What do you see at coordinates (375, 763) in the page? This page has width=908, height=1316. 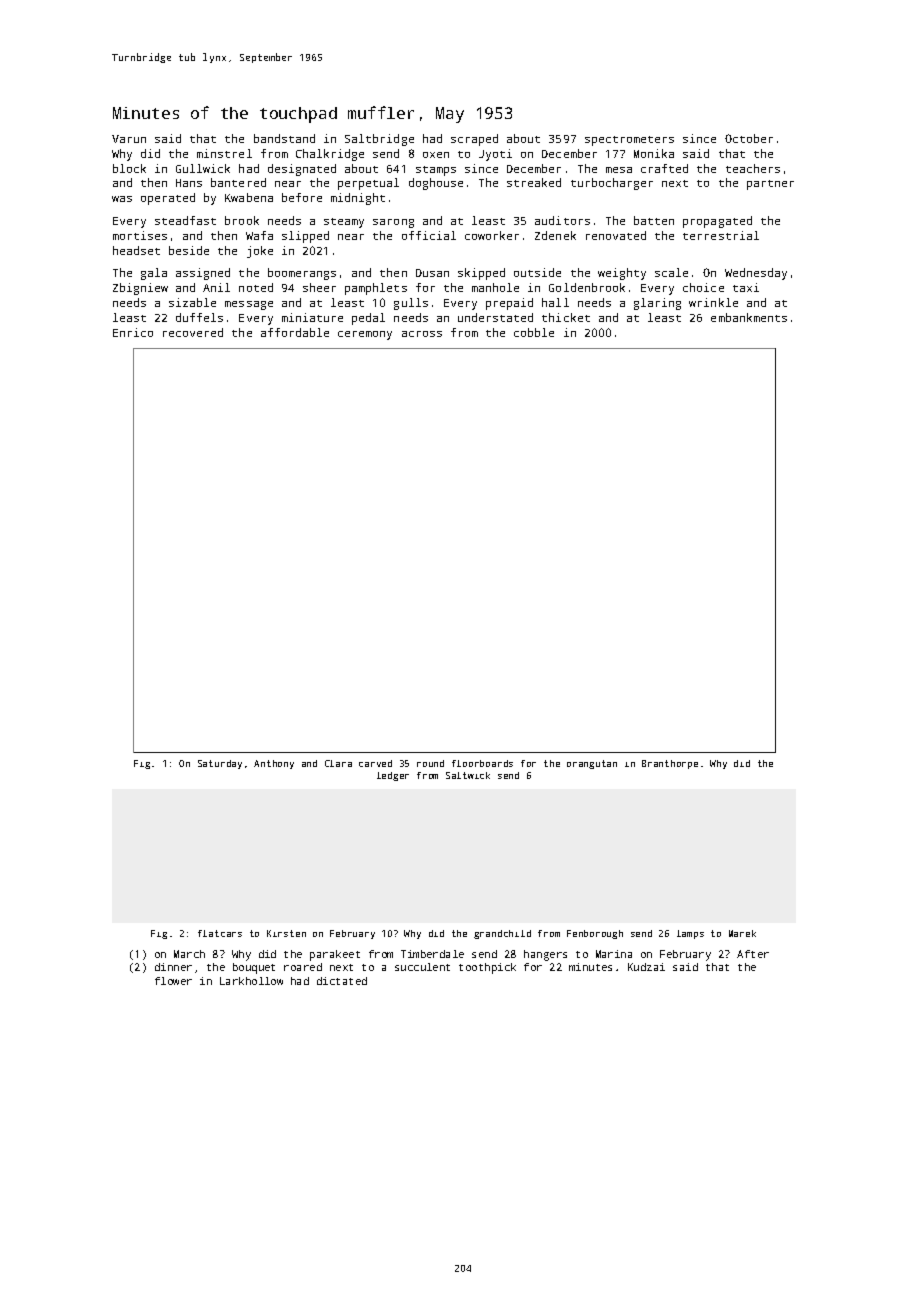 I see `carved` at bounding box center [375, 763].
